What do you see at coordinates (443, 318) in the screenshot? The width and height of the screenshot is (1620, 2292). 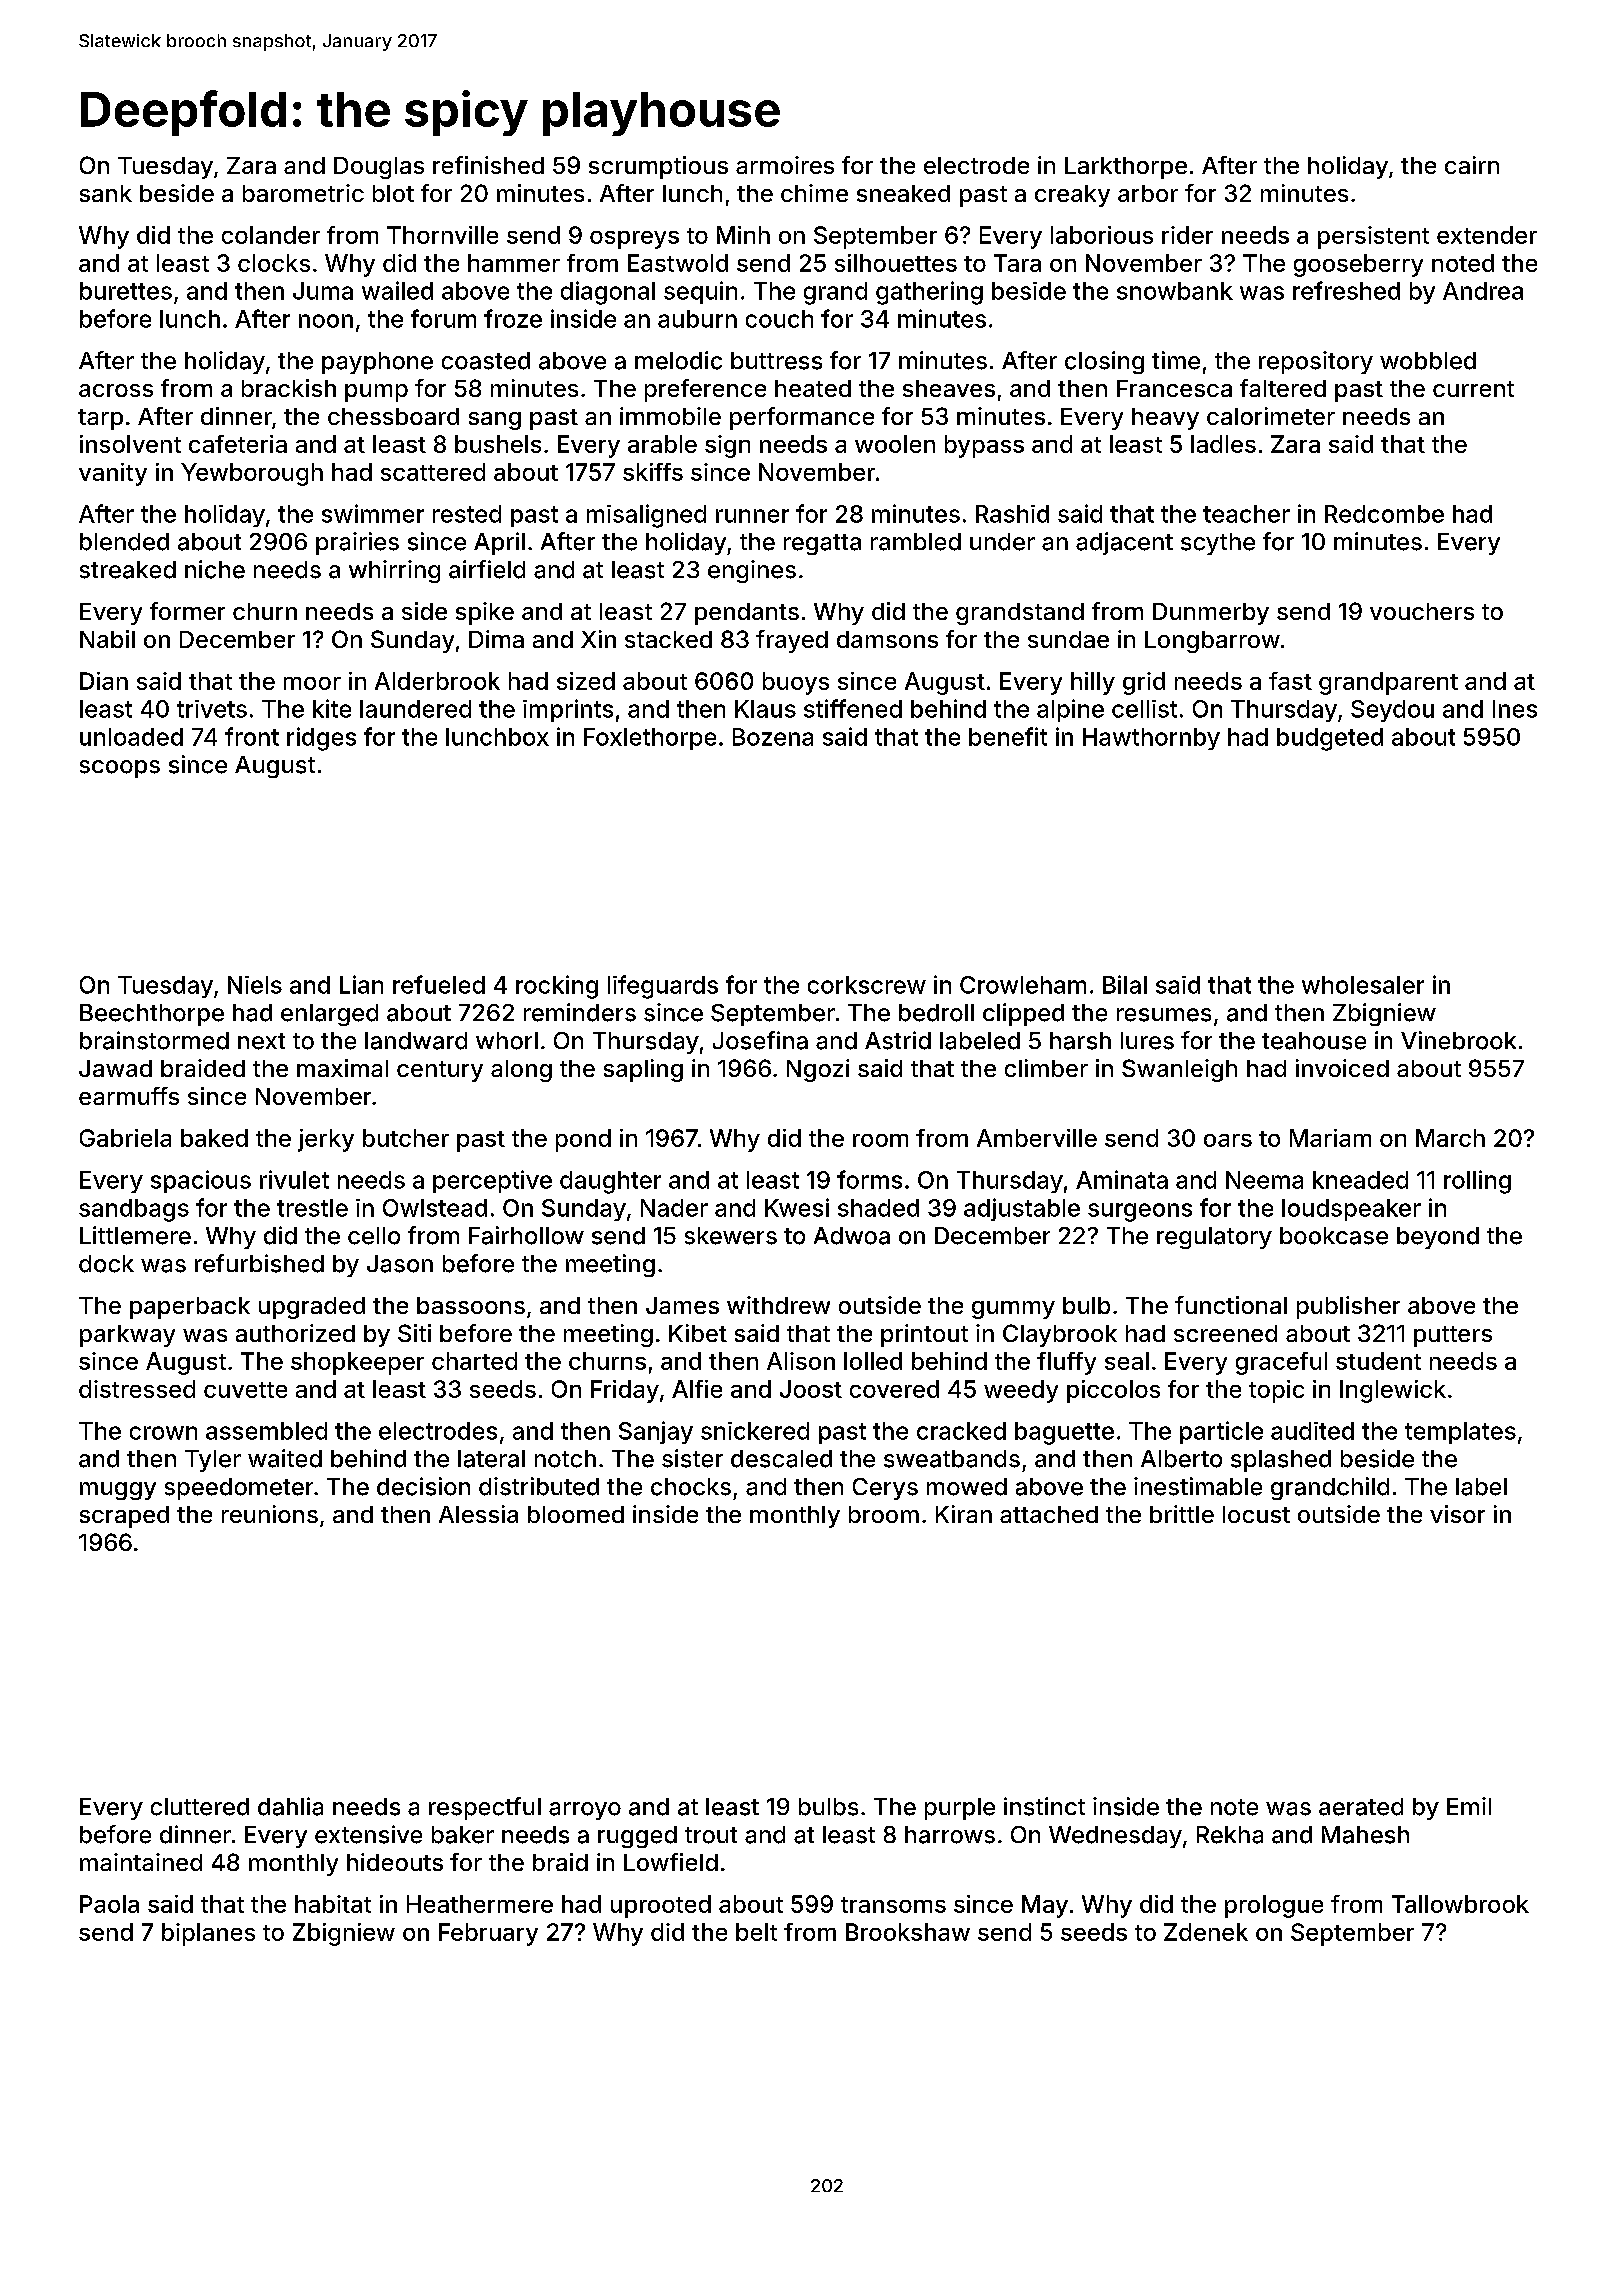 I see `forum` at bounding box center [443, 318].
